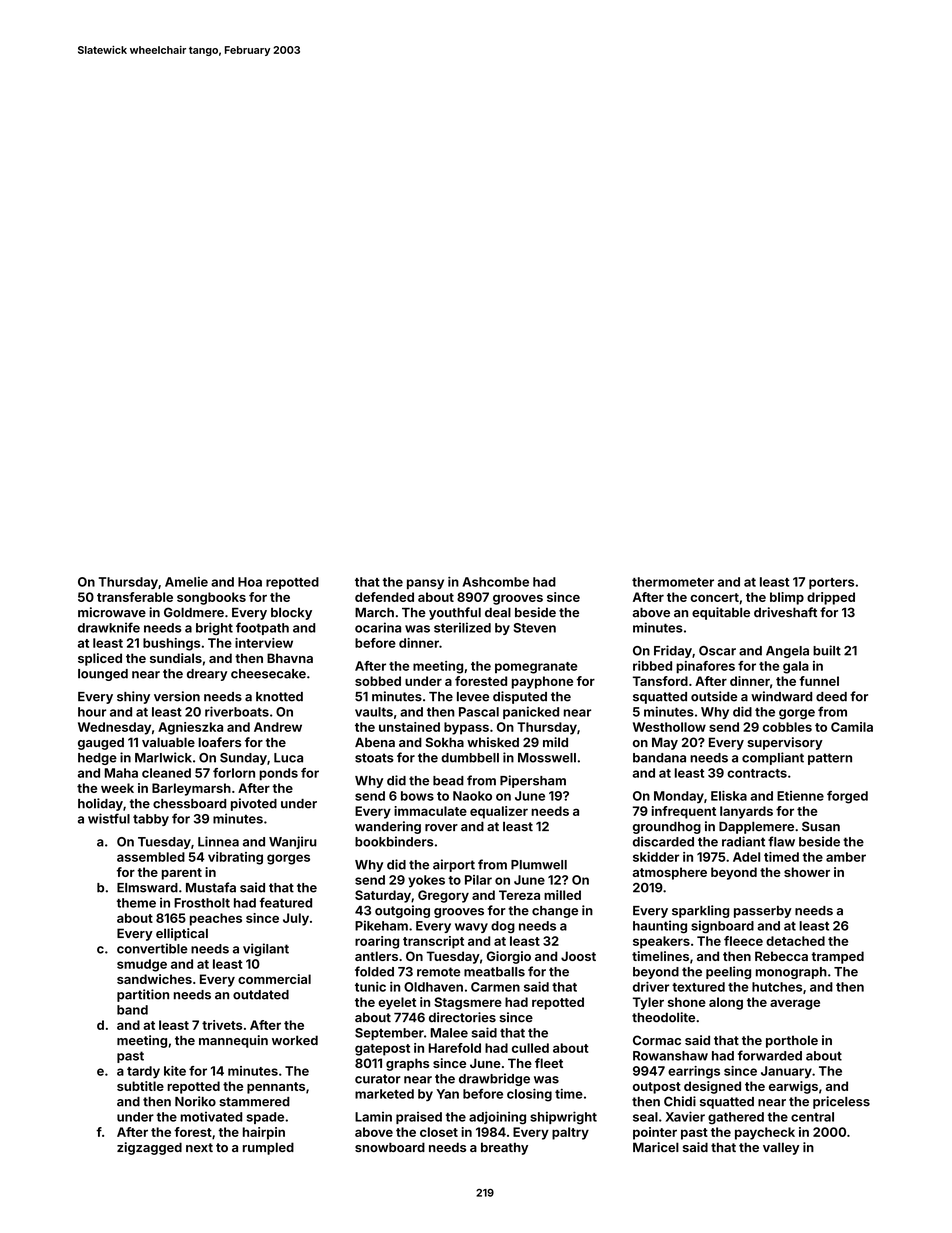 Image resolution: width=952 pixels, height=1233 pixels. Describe the element at coordinates (831, 598) in the document. I see `dripped` at that location.
